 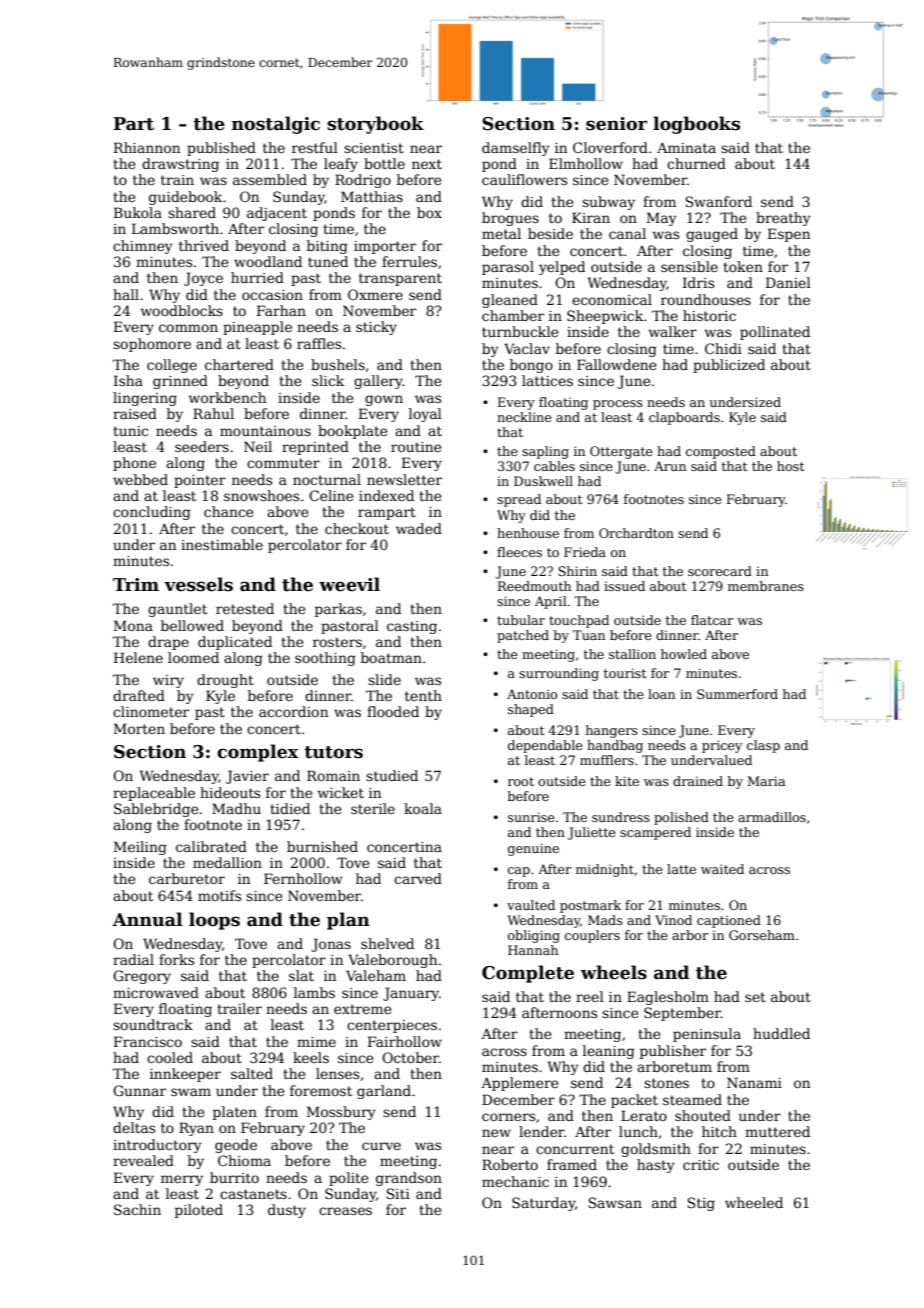 What do you see at coordinates (696, 163) in the screenshot?
I see `churned` at bounding box center [696, 163].
